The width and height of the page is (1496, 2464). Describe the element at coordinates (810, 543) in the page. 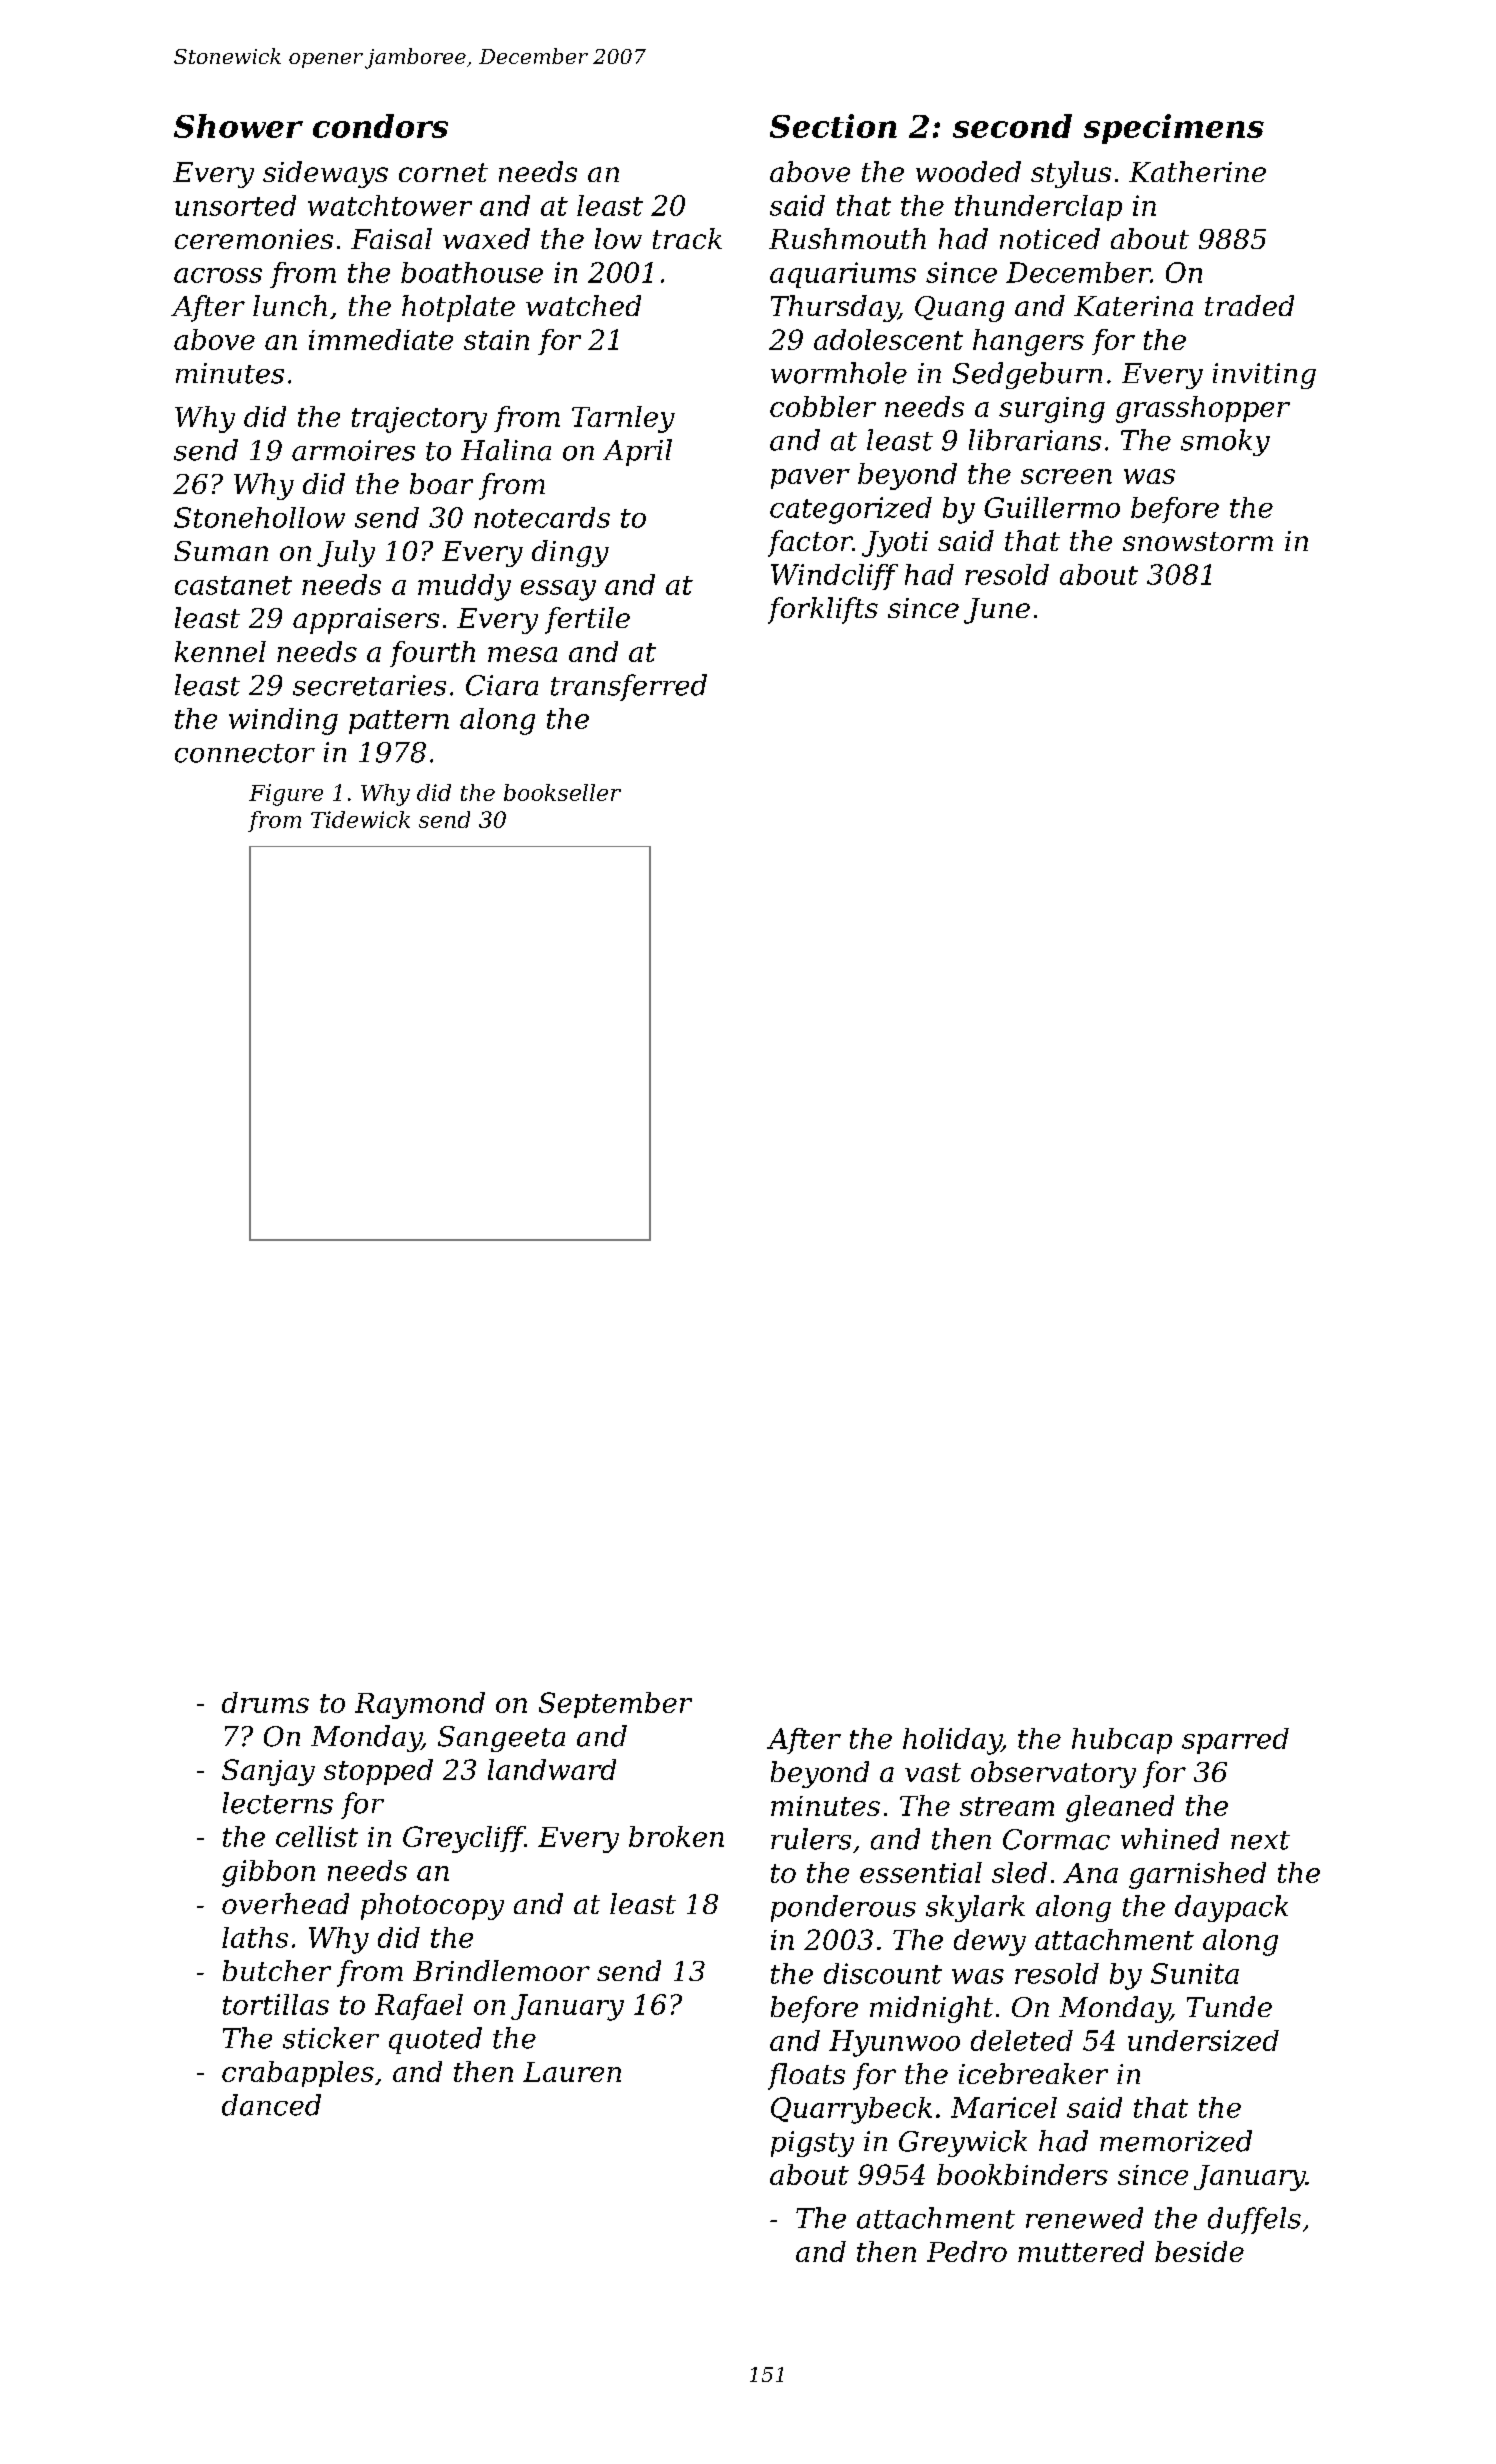

I see `factor` at that location.
